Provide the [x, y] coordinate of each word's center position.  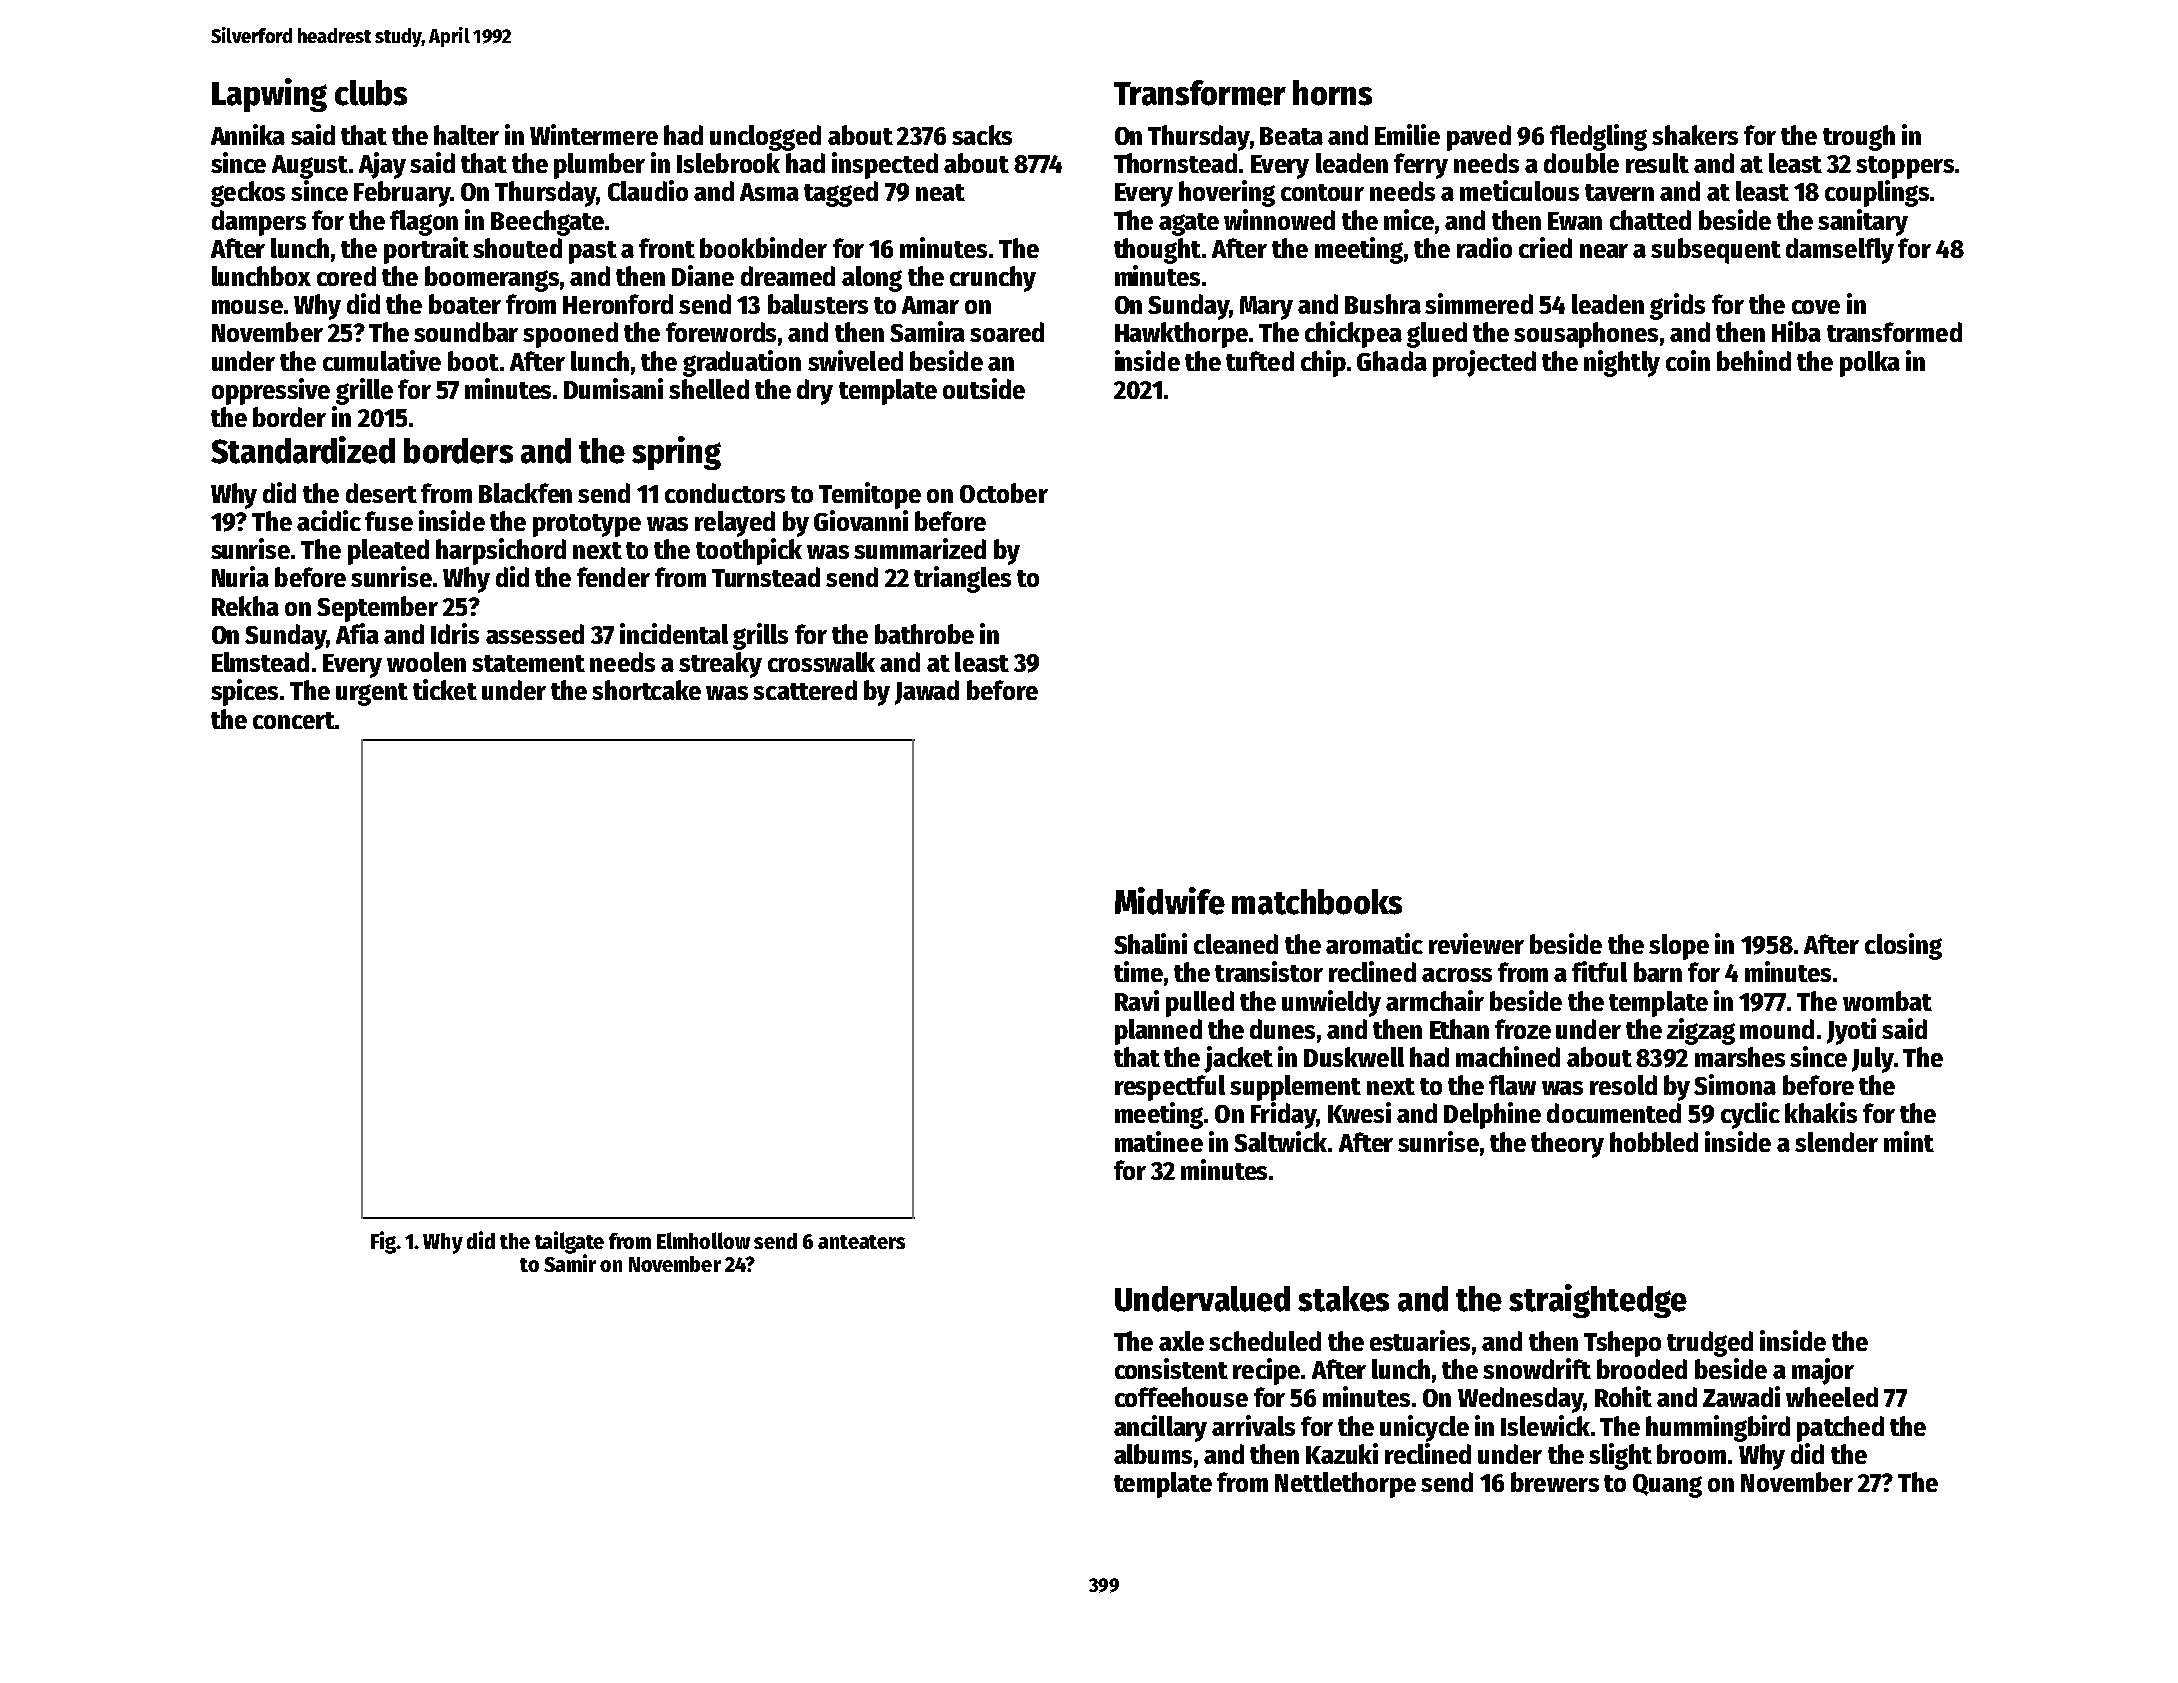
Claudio [648, 190]
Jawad [927, 692]
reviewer [1476, 943]
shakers [1695, 135]
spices [244, 692]
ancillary [1160, 1428]
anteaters [861, 1242]
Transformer [1200, 93]
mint [1909, 1141]
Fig [383, 1242]
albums [1153, 1454]
